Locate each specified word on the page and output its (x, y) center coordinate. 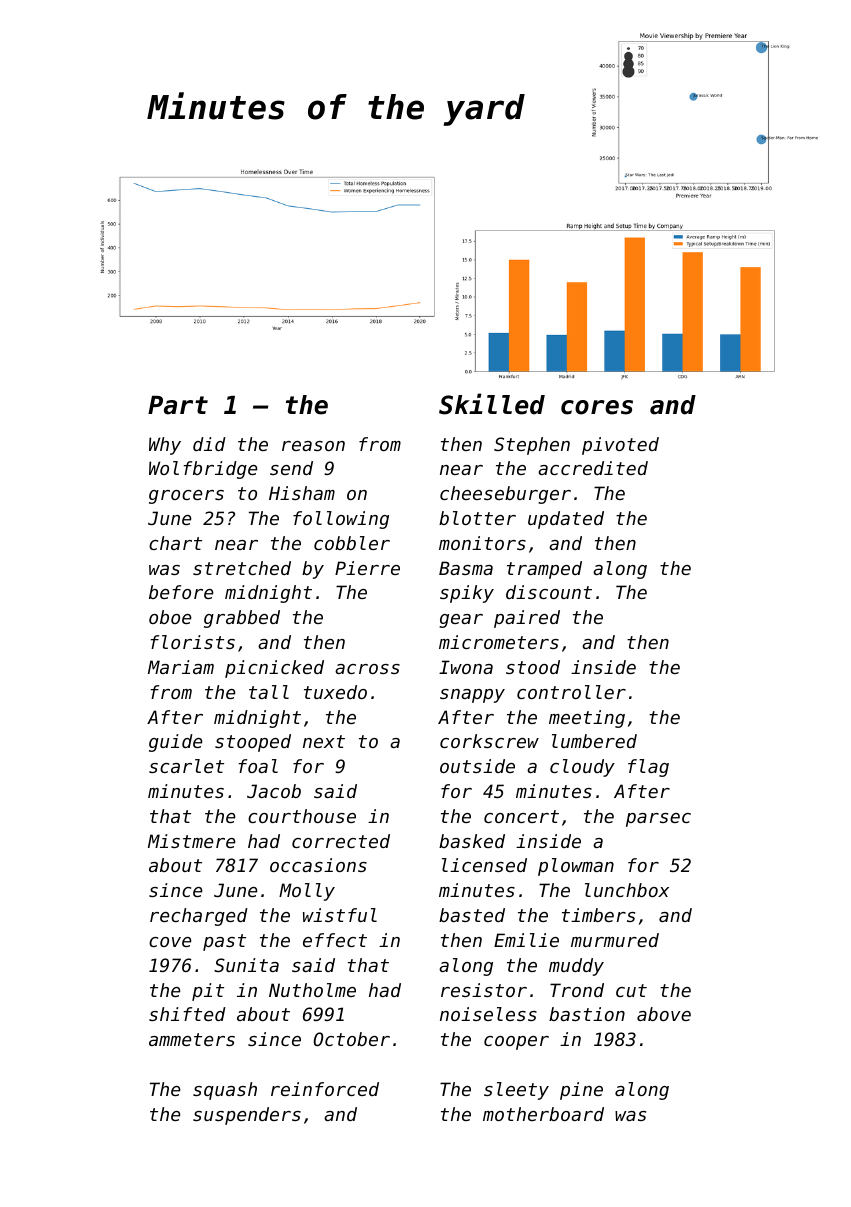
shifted (187, 1014)
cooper (516, 1043)
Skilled (492, 404)
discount (549, 592)
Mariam (181, 667)
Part (178, 405)
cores (597, 407)
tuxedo (335, 692)
